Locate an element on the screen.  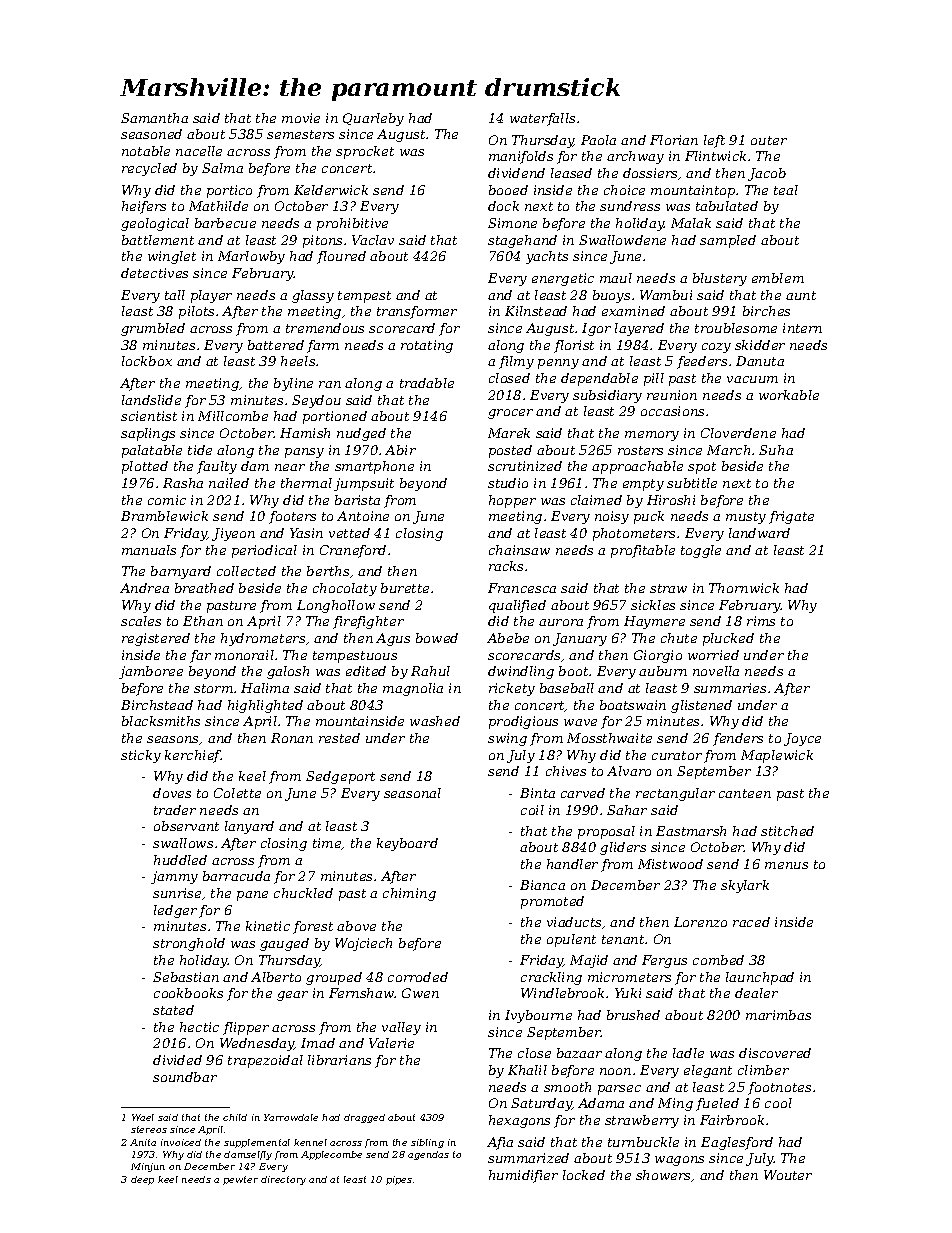
above is located at coordinates (356, 926).
